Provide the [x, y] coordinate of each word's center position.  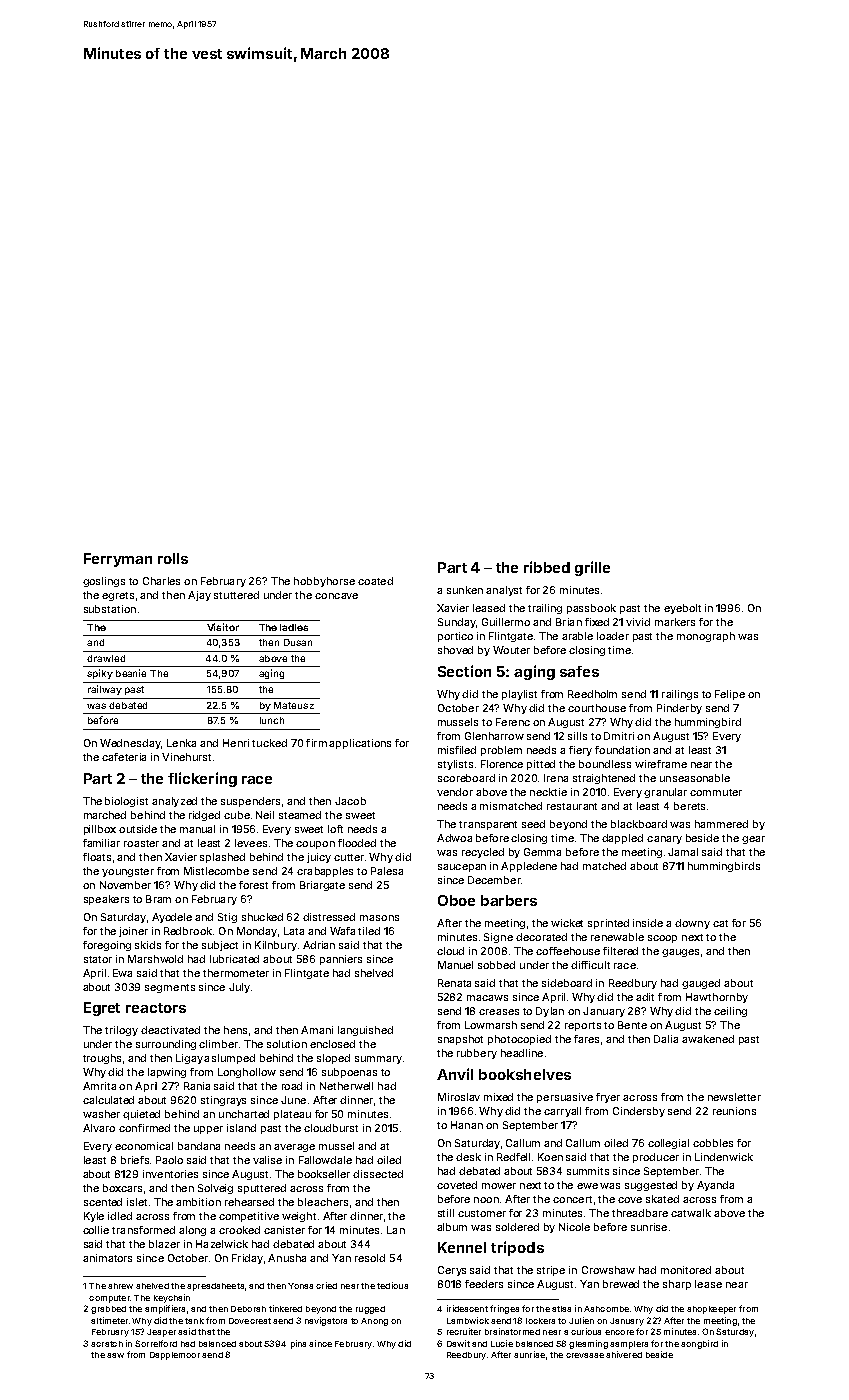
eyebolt [682, 609]
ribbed [547, 567]
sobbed [496, 965]
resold [370, 1258]
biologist [126, 802]
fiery [580, 751]
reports [583, 1026]
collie [96, 1230]
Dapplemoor [175, 1356]
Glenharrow [494, 736]
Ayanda [715, 1186]
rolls [173, 558]
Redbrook [188, 931]
